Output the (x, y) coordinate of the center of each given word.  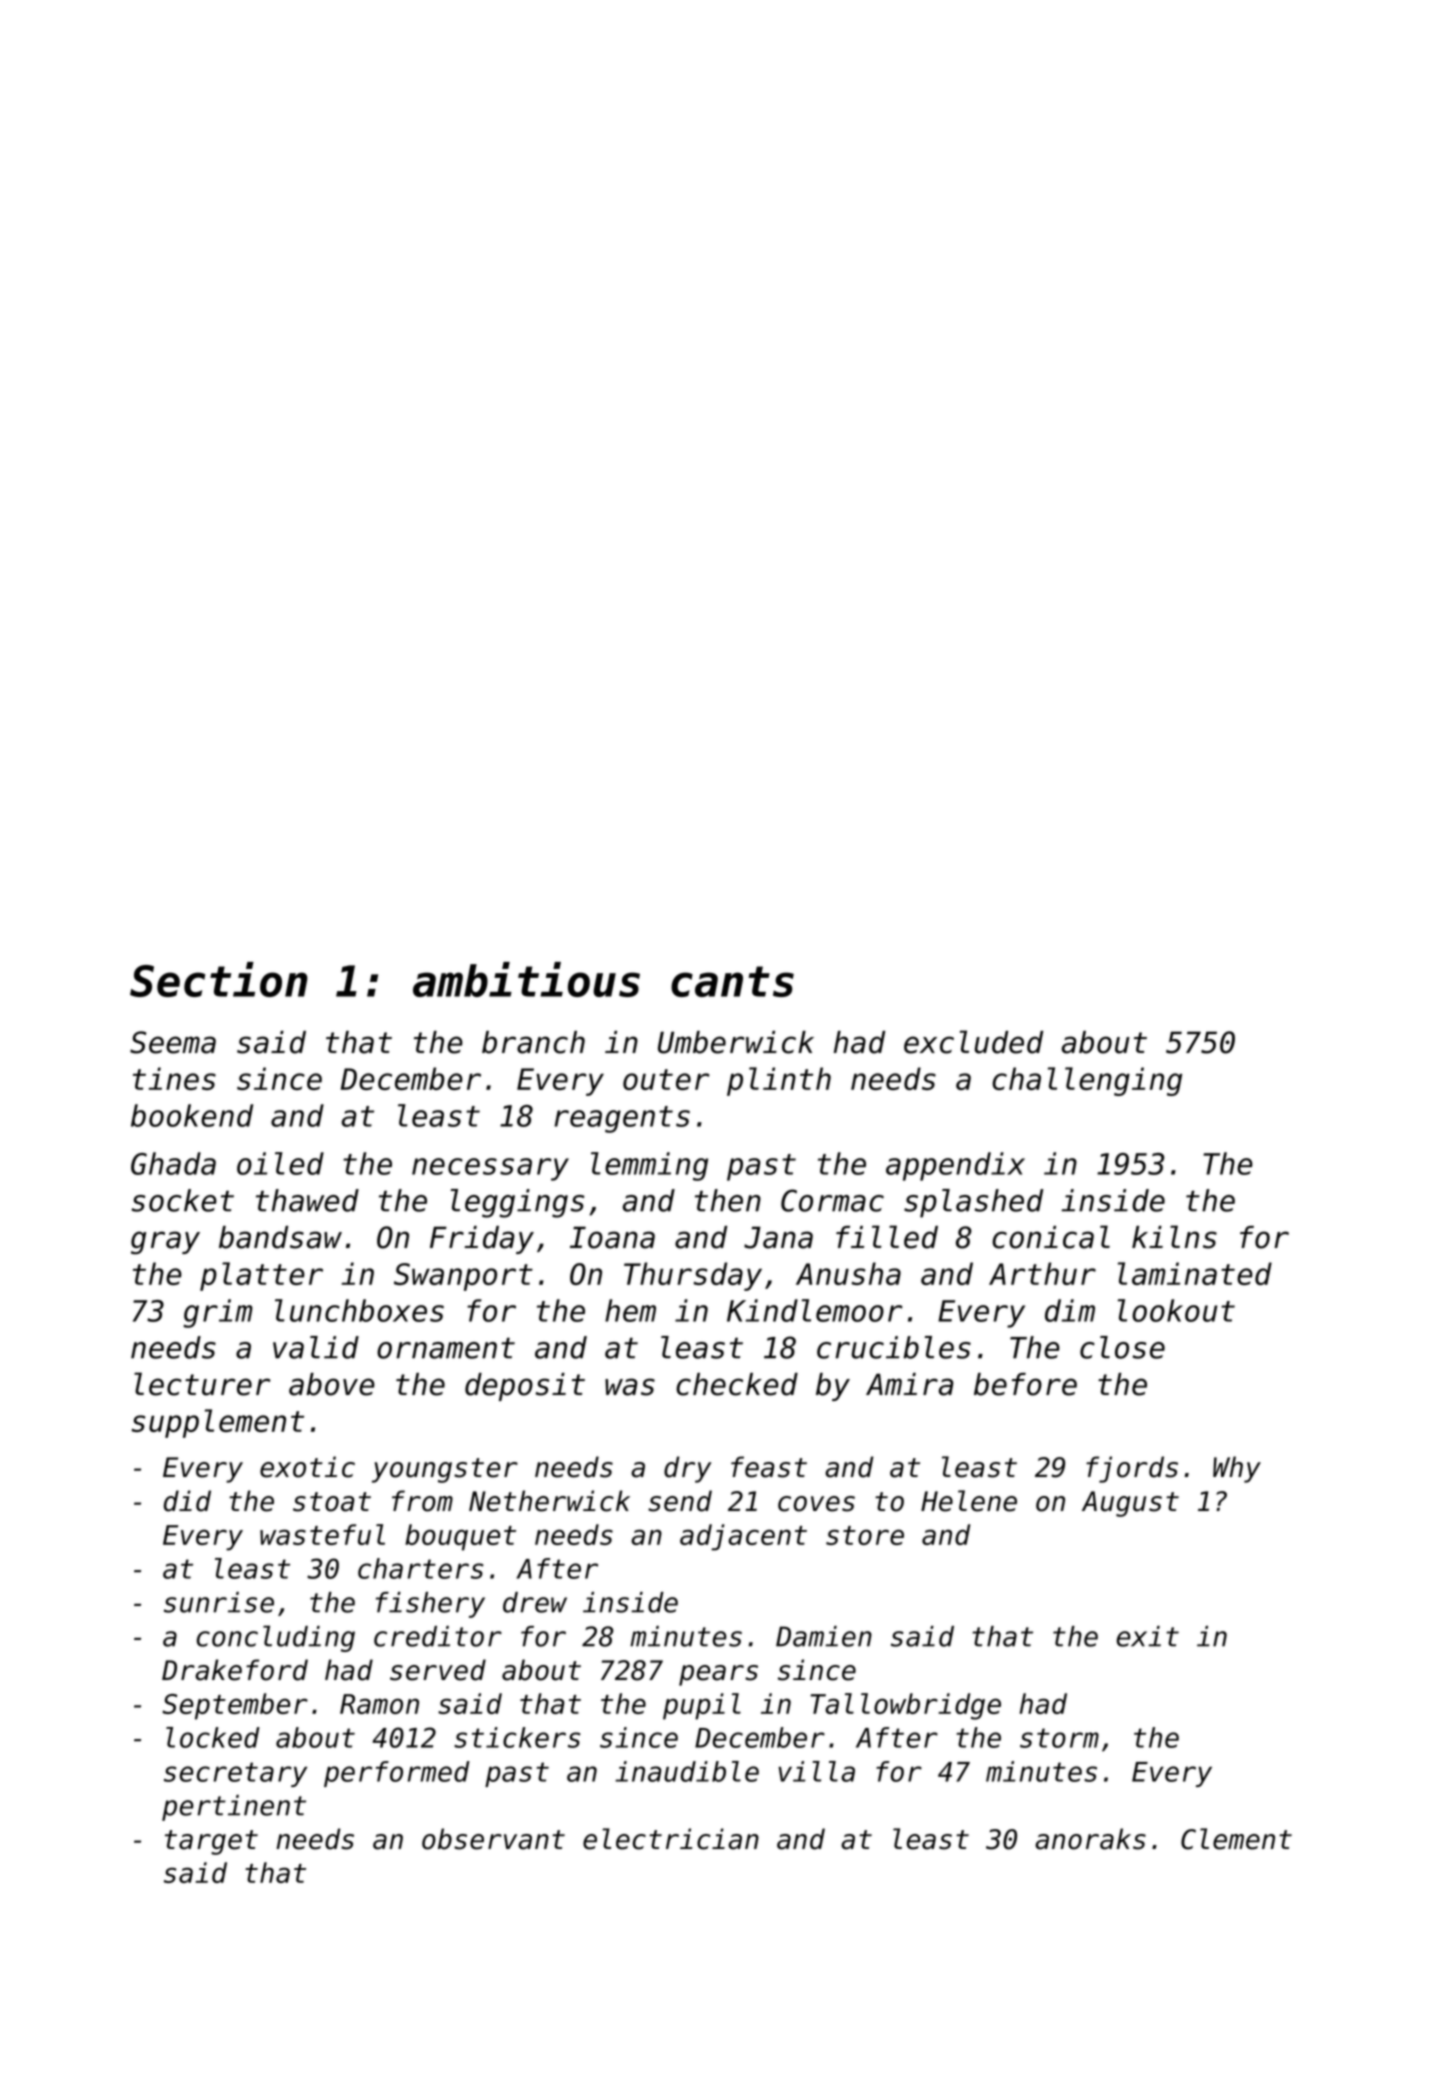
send (680, 1501)
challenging (1087, 1081)
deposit (525, 1387)
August (1130, 1504)
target (211, 1842)
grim (218, 1313)
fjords (1132, 1469)
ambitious (526, 979)
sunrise (219, 1602)
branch (533, 1042)
